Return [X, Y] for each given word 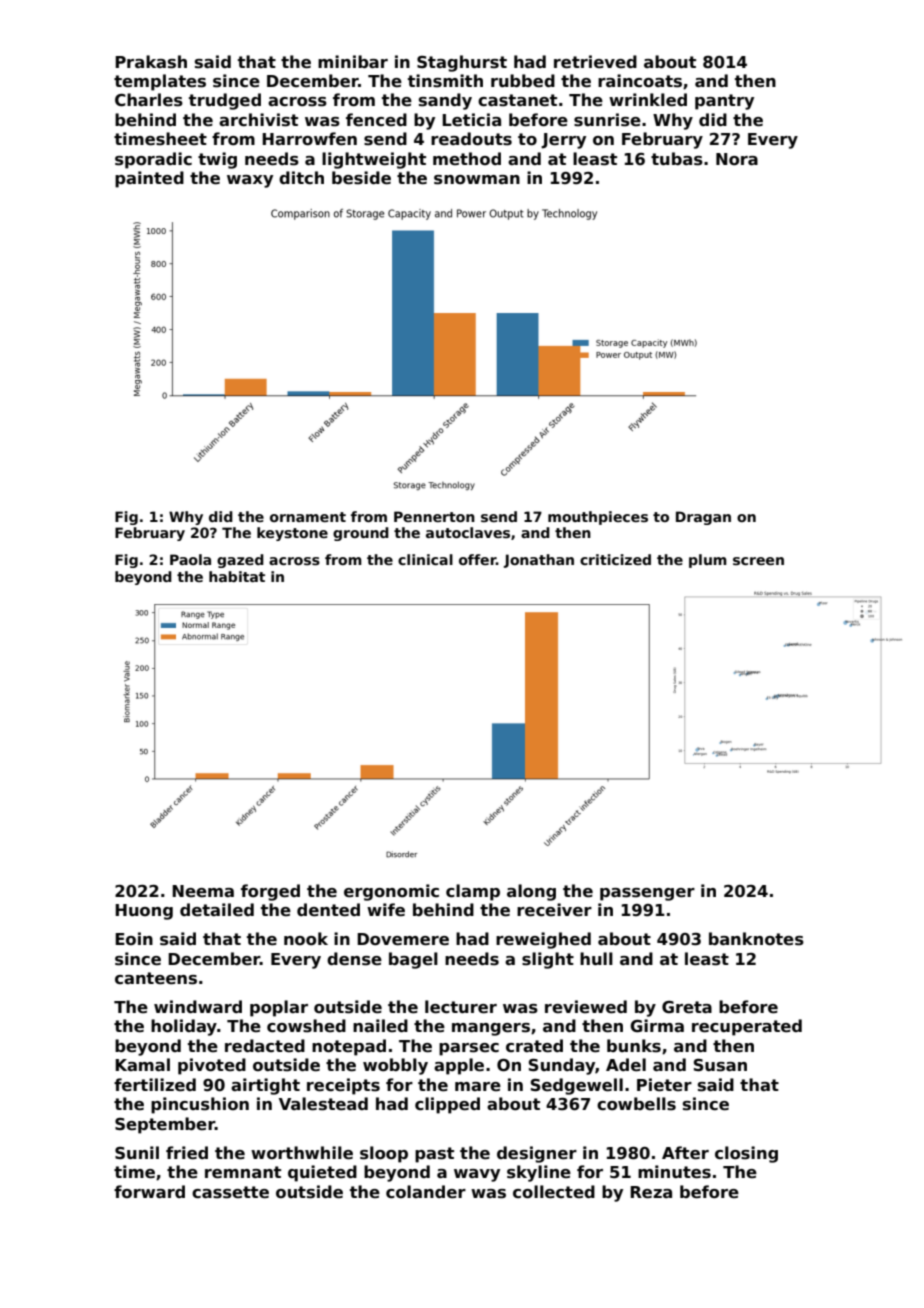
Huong [144, 912]
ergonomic [391, 892]
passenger [647, 894]
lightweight [374, 160]
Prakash [151, 62]
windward [198, 1007]
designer [537, 1154]
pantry [724, 102]
